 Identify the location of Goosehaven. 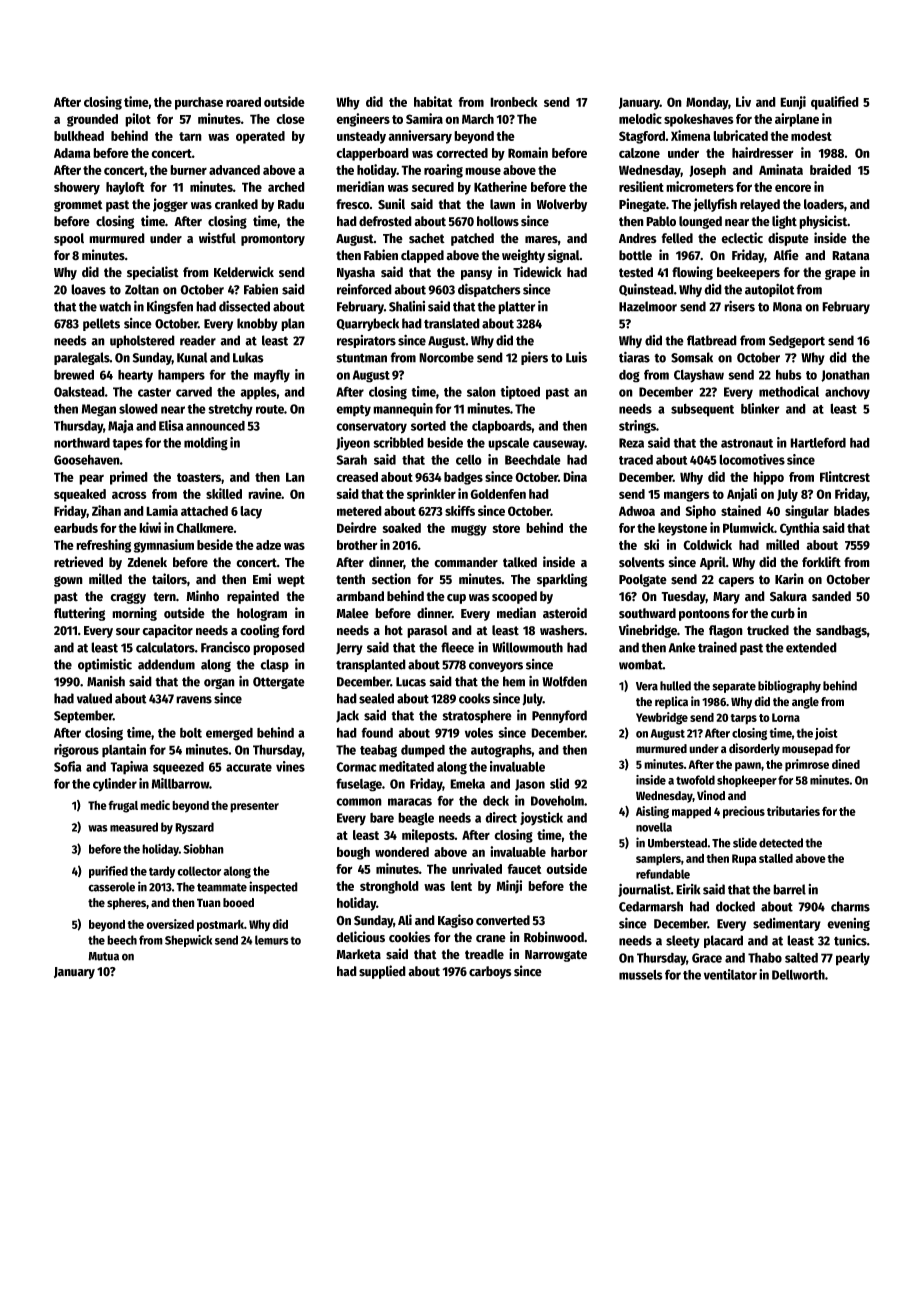
(87, 459).
